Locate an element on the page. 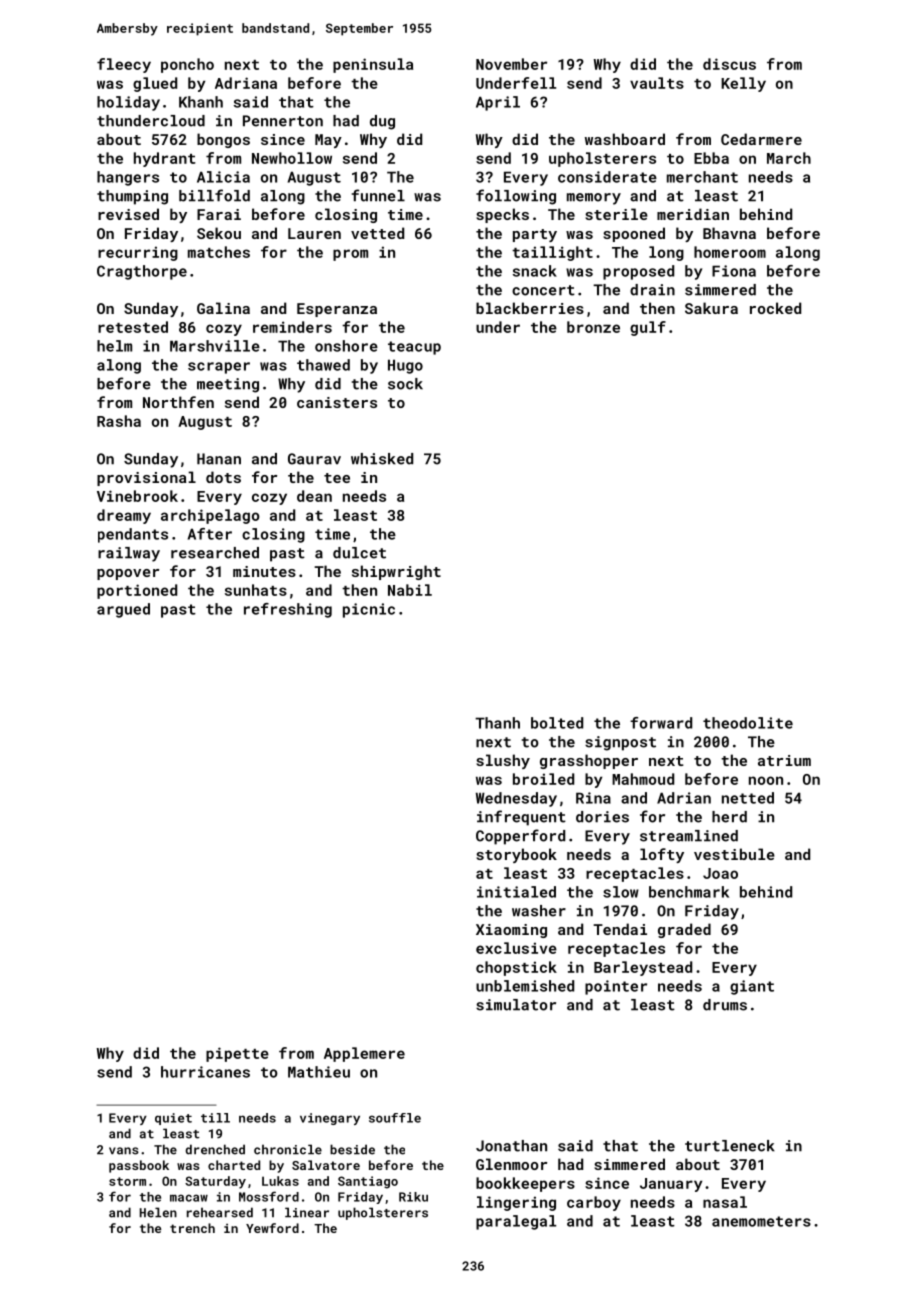  Hanan is located at coordinates (219, 459).
